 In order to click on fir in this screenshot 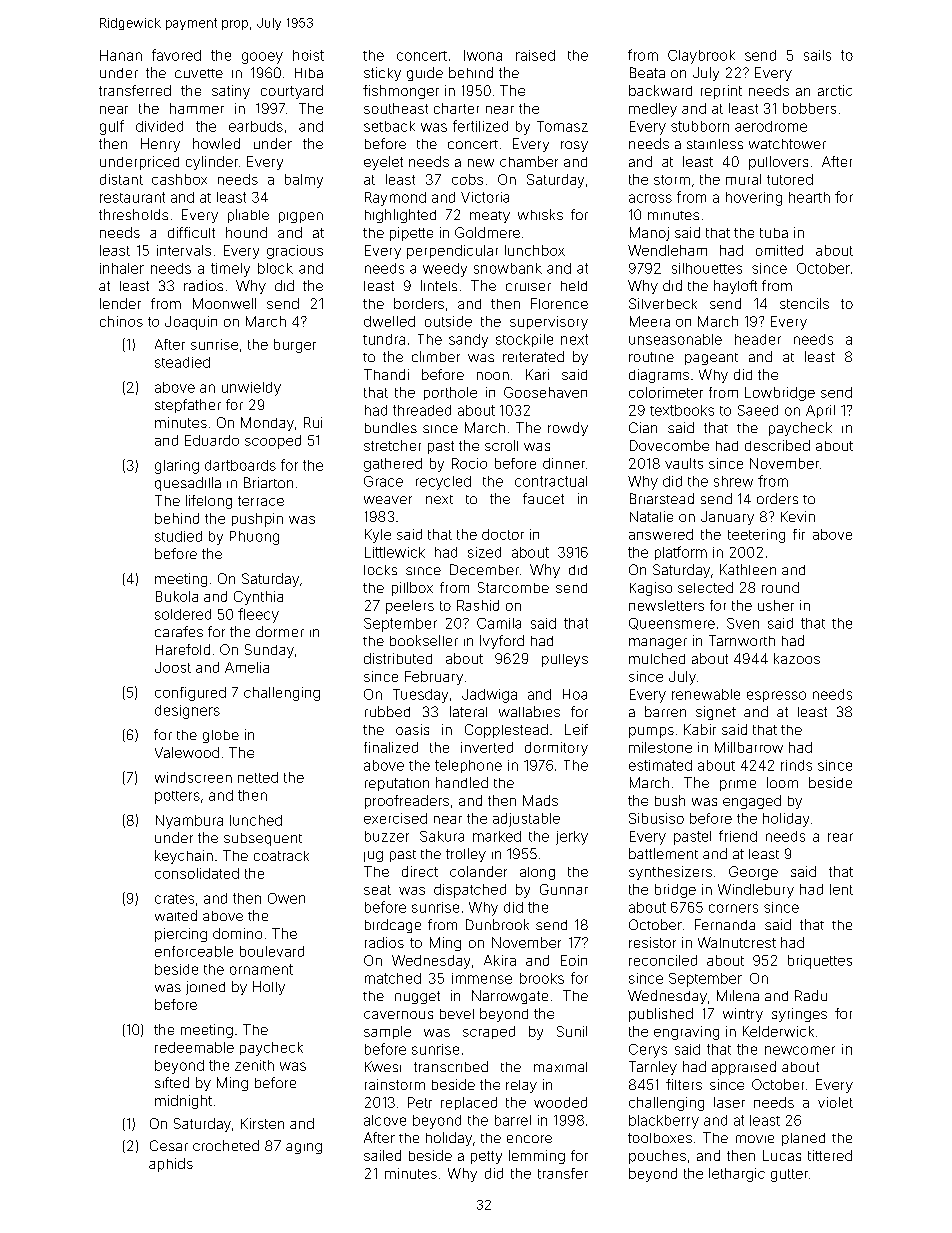, I will do `click(799, 534)`.
